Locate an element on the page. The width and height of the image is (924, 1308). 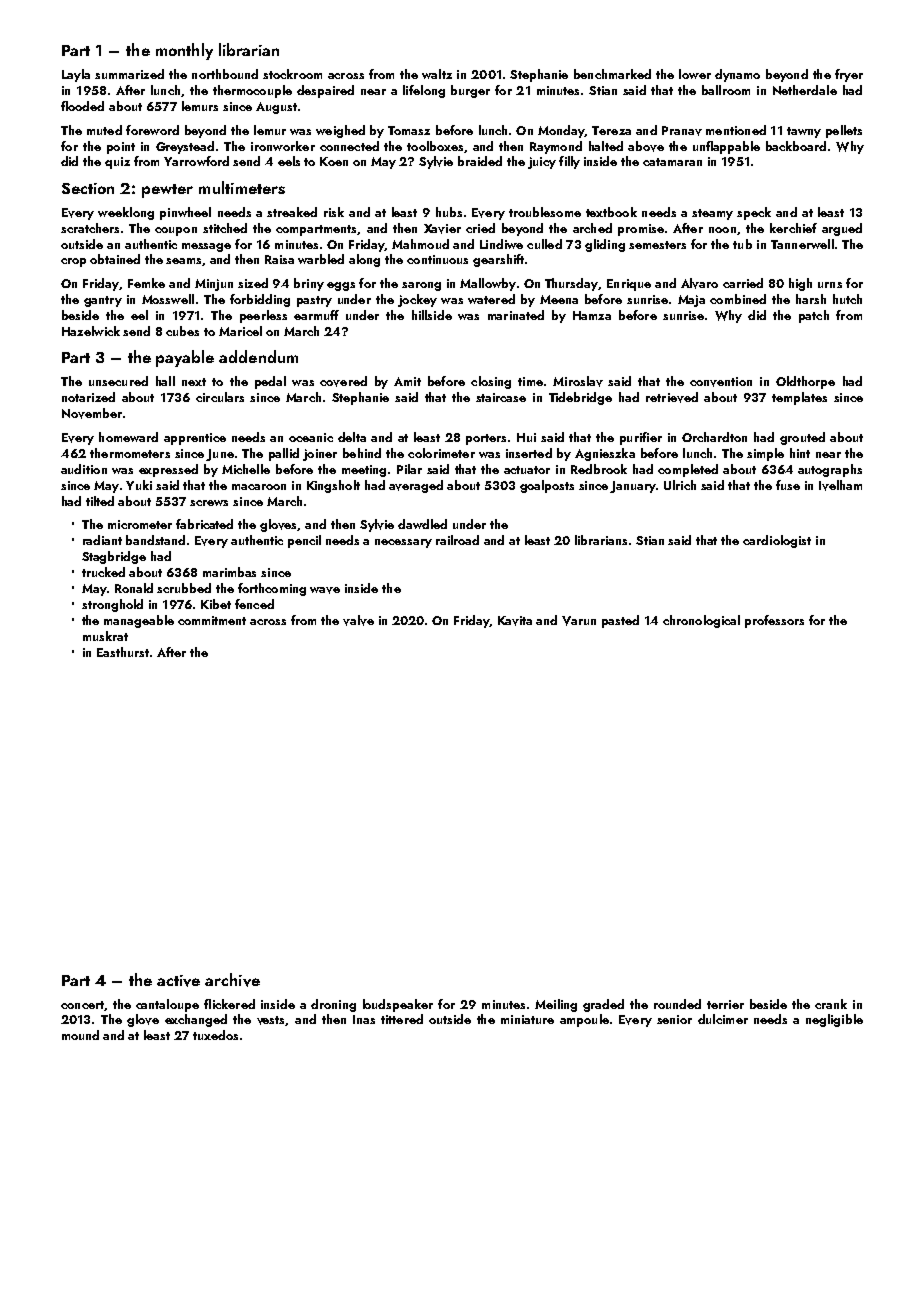
Kavita is located at coordinates (515, 621).
